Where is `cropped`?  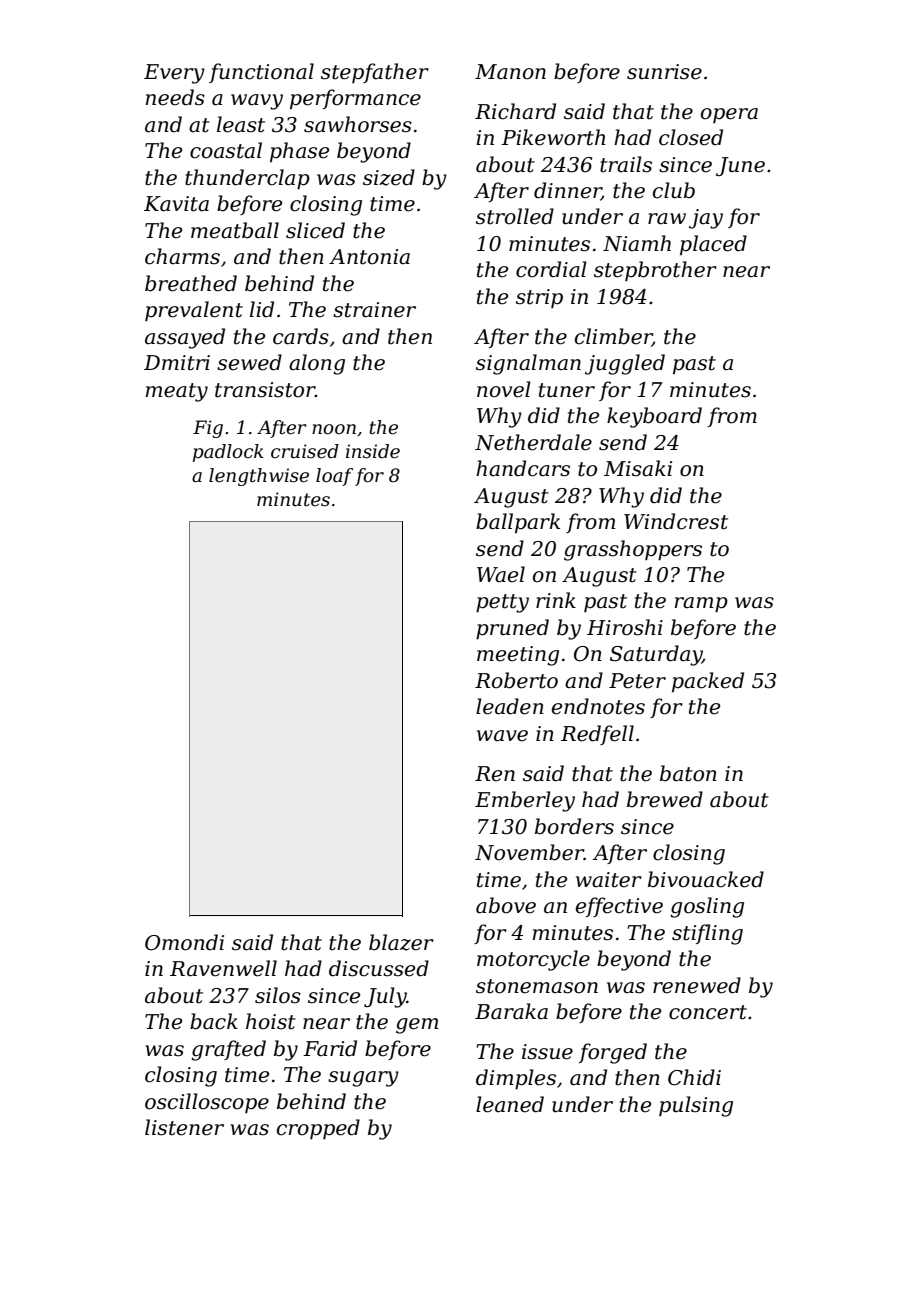 cropped is located at coordinates (318, 1129).
